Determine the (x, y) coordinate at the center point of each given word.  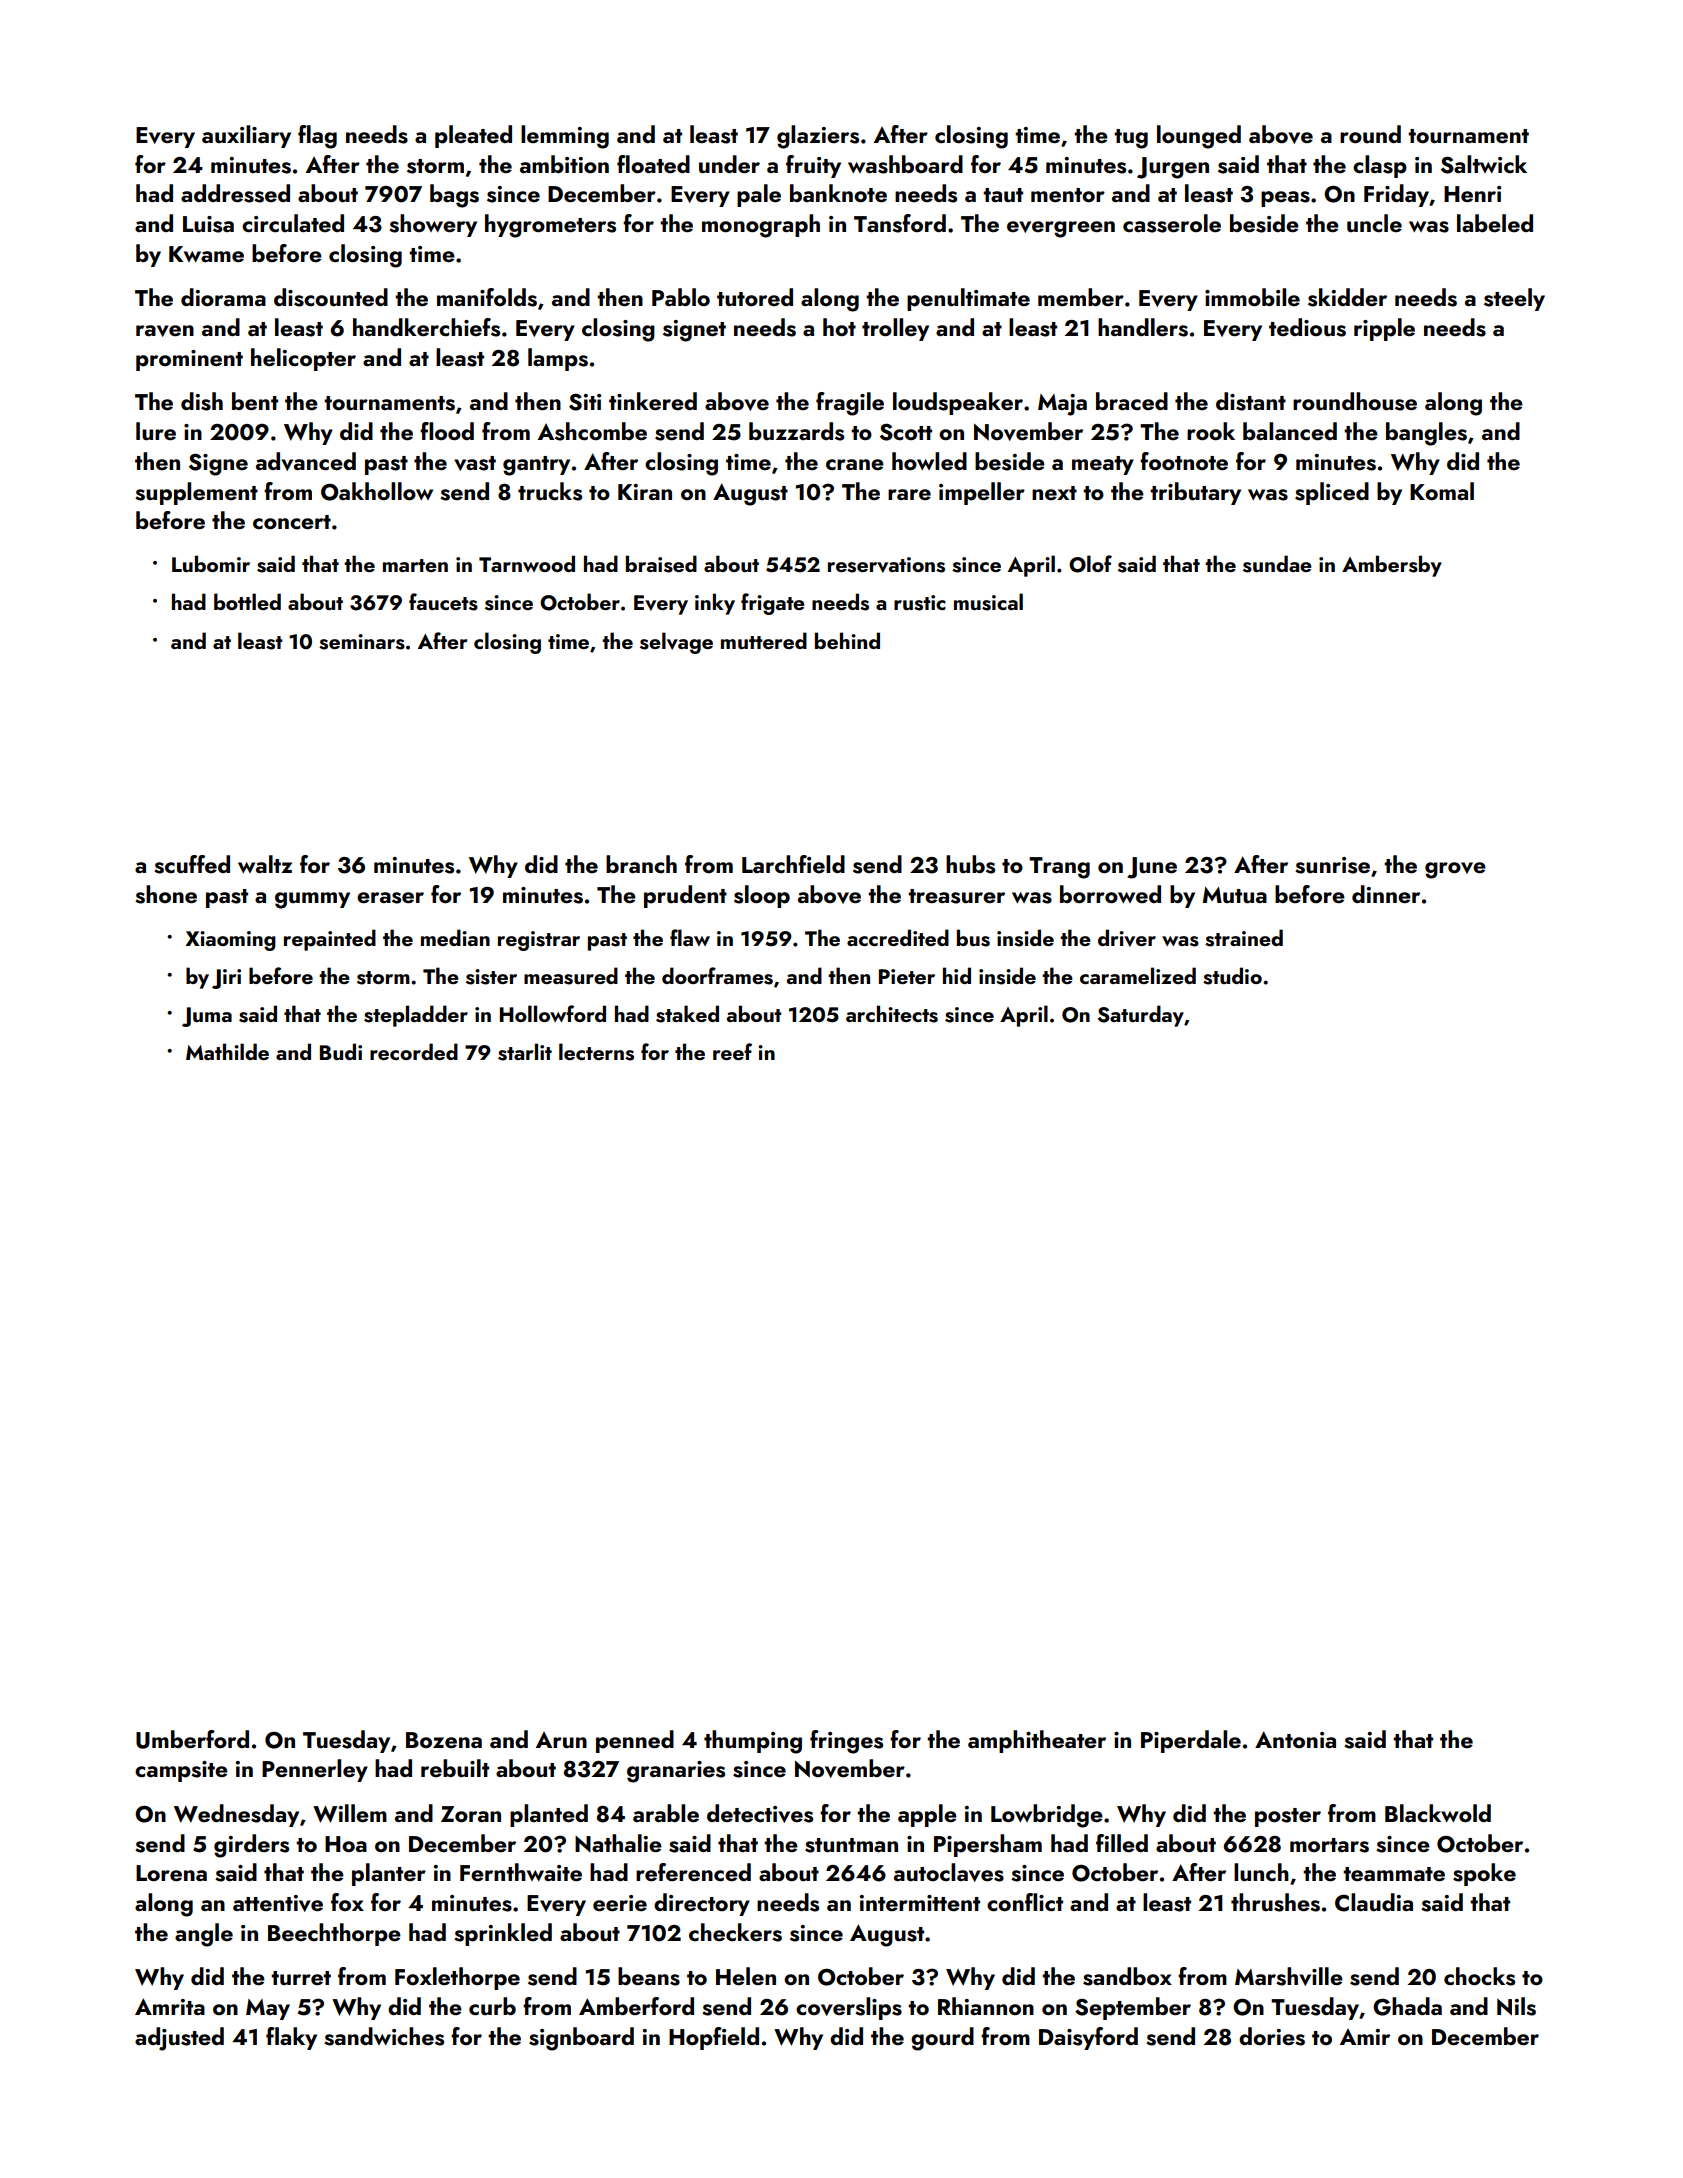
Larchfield (793, 864)
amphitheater (1037, 1741)
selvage (676, 643)
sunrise (1332, 865)
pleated (473, 136)
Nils (1516, 2006)
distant (1251, 401)
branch (641, 864)
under (729, 164)
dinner (1386, 894)
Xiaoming (230, 941)
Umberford (192, 1739)
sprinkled (503, 1934)
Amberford (636, 2006)
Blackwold (1438, 1813)
